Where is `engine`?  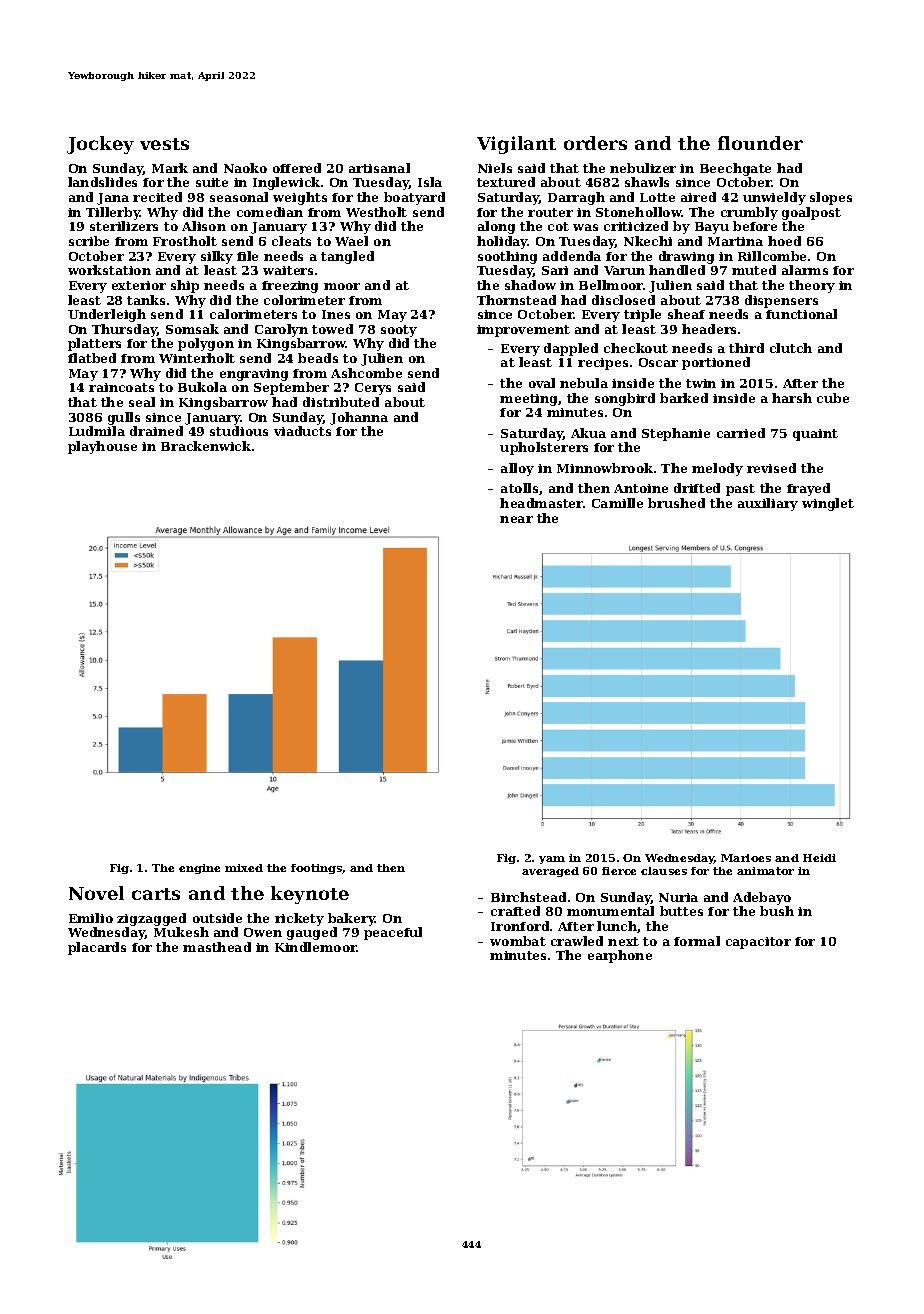
engine is located at coordinates (199, 869).
